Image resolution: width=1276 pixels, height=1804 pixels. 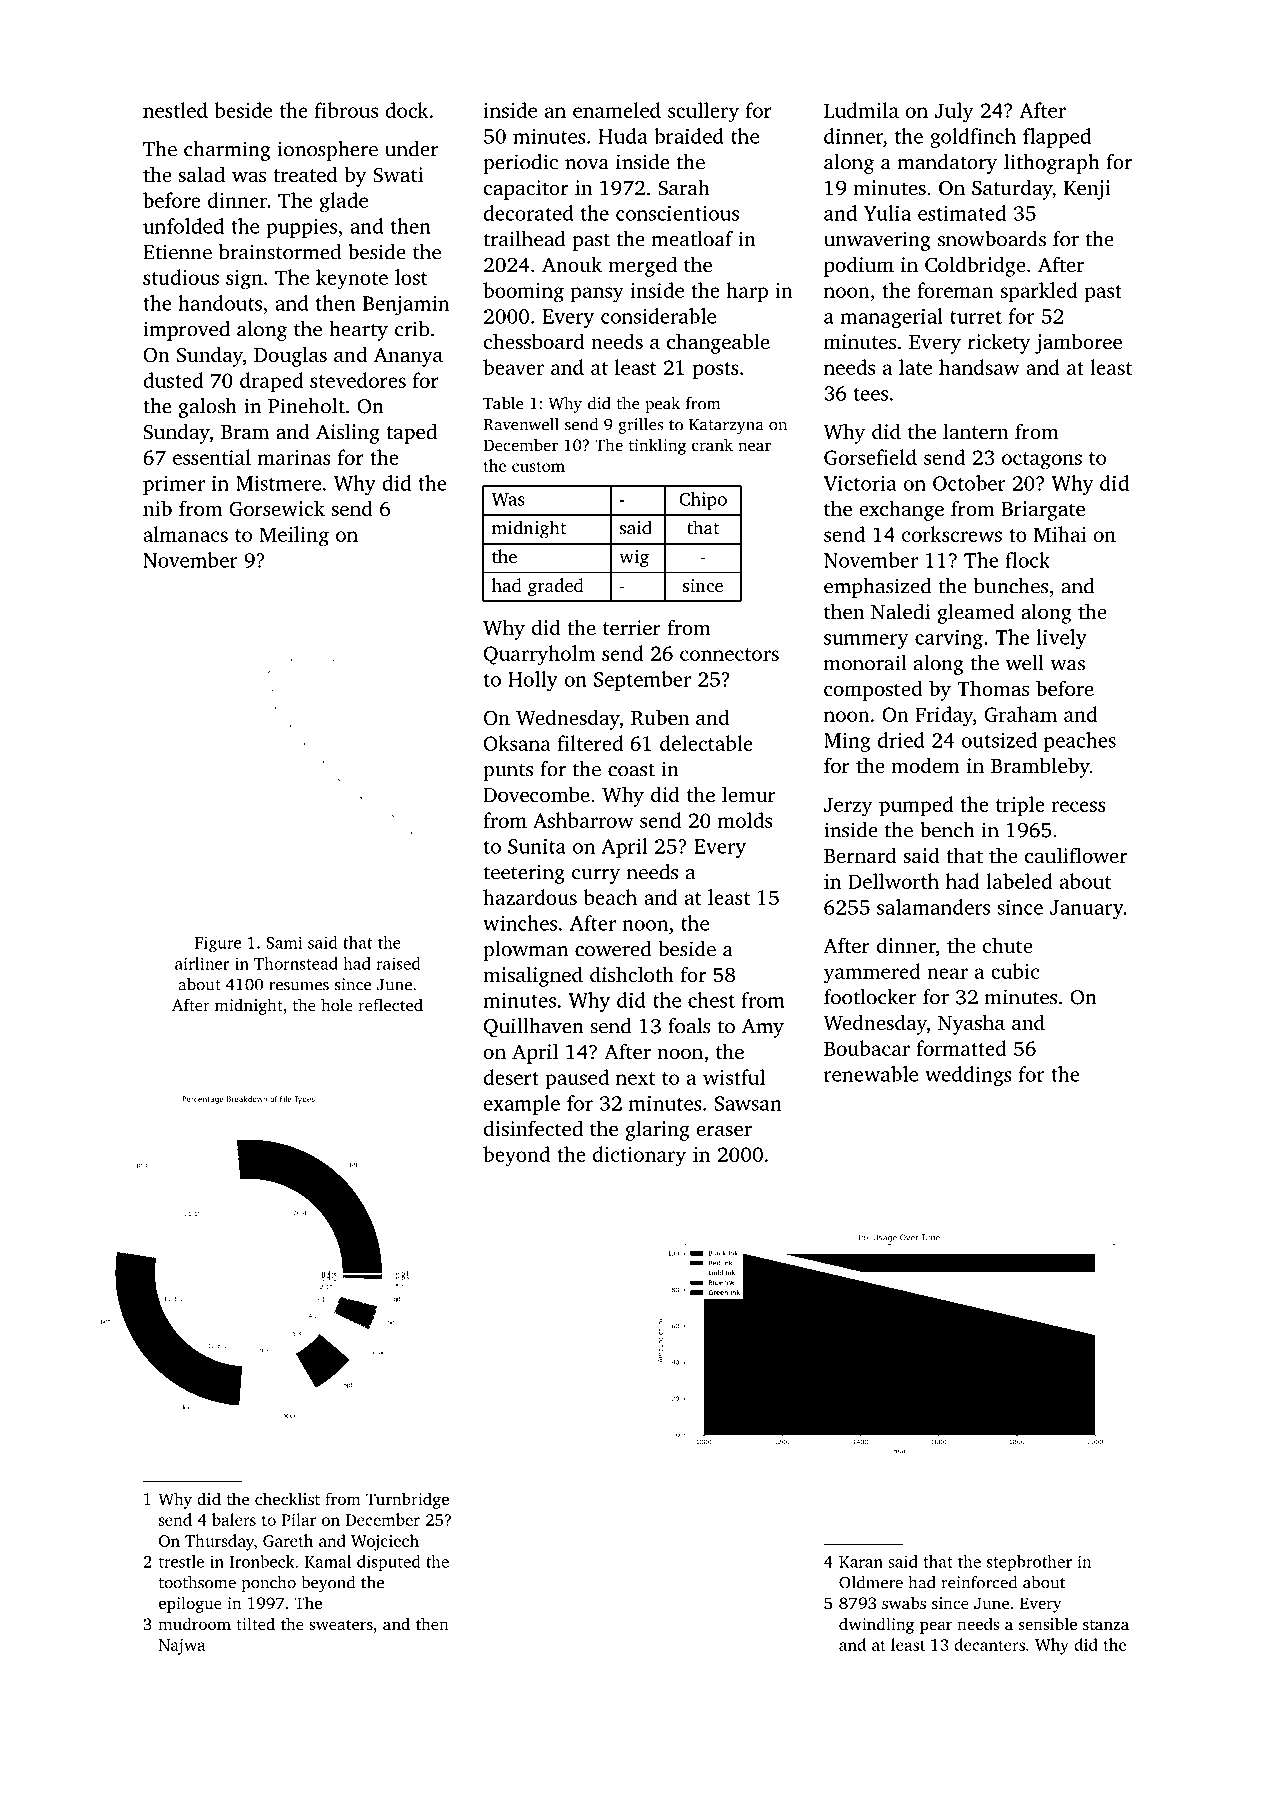 I want to click on summery, so click(x=866, y=641).
